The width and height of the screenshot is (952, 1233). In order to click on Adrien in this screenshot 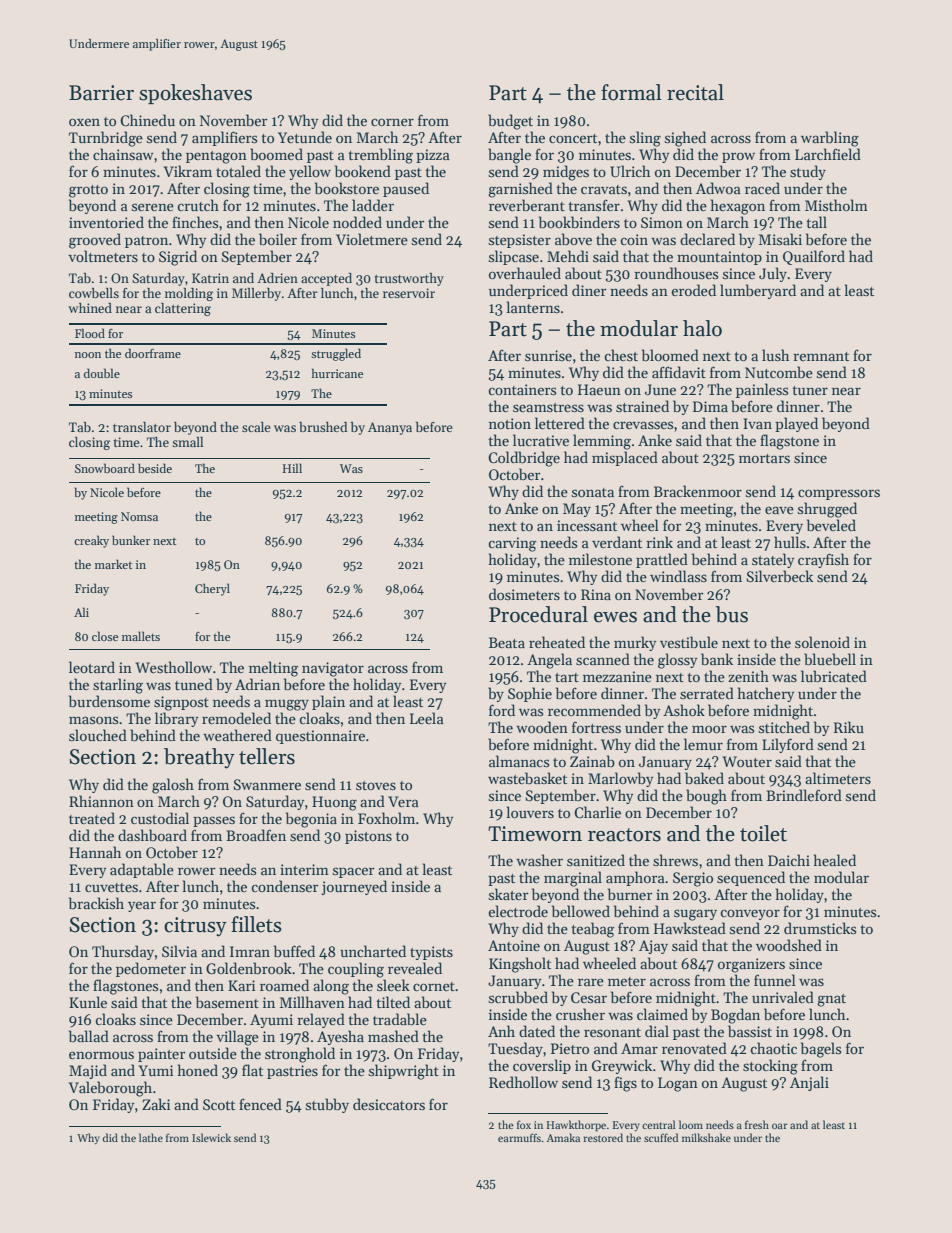, I will do `click(277, 278)`.
